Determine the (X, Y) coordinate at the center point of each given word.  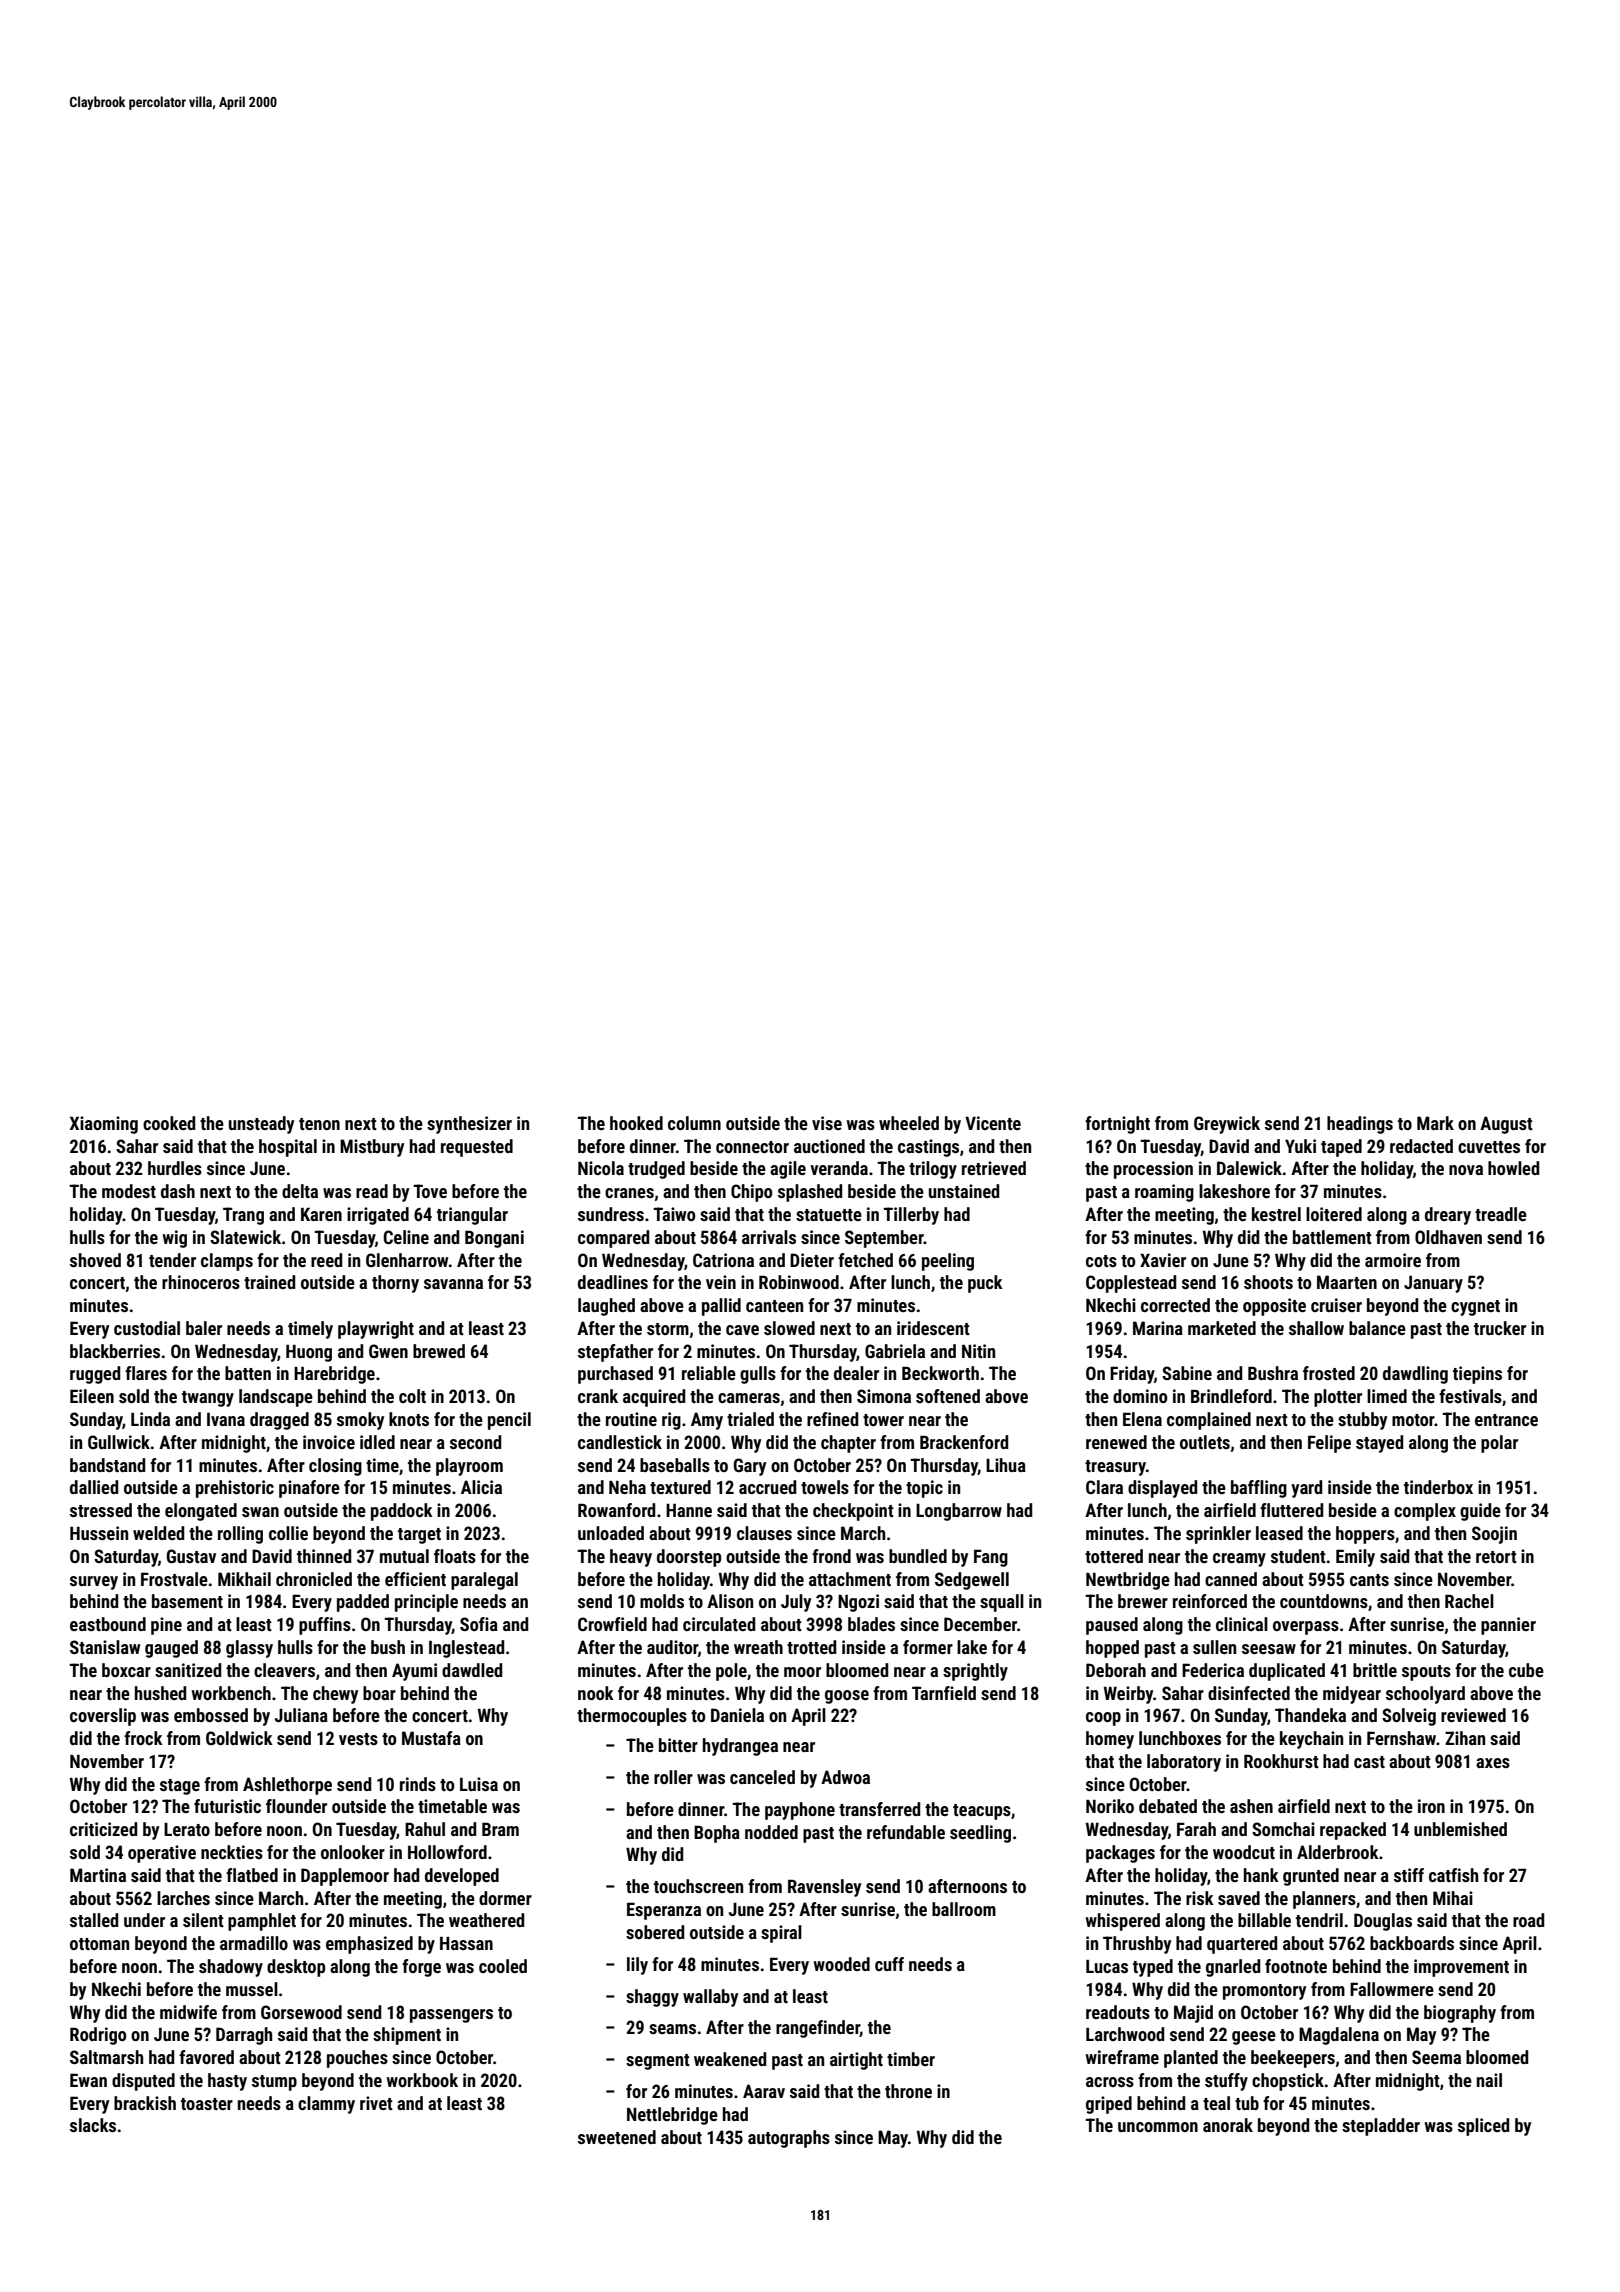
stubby (1362, 1421)
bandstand (107, 1465)
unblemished (1460, 1829)
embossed (211, 1715)
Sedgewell (972, 1581)
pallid (721, 1307)
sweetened (617, 2137)
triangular (472, 1216)
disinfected (1249, 1693)
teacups (982, 1812)
